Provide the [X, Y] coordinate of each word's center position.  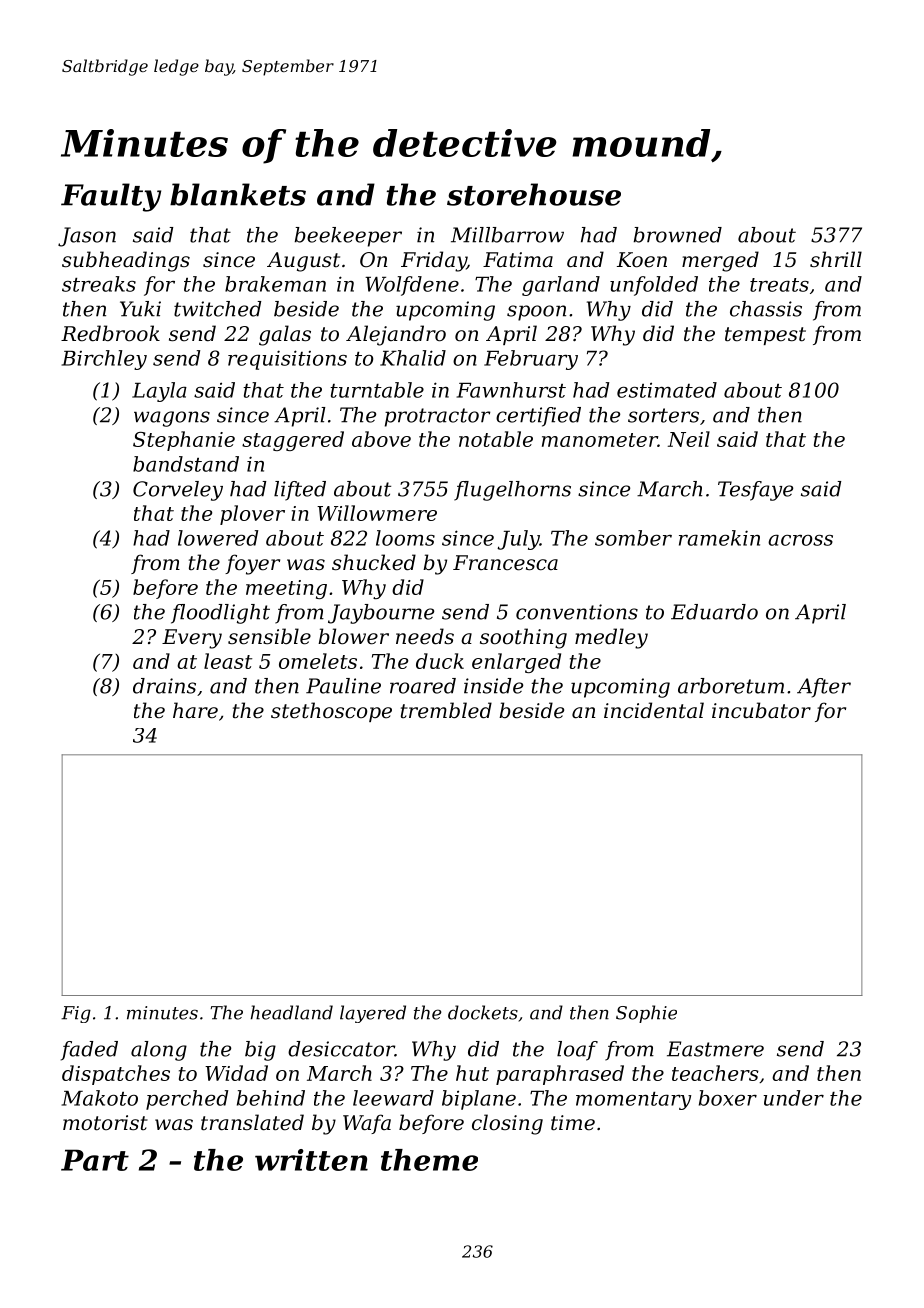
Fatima [518, 259]
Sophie [646, 1014]
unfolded [654, 286]
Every [192, 639]
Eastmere [715, 1049]
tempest [765, 336]
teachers [715, 1073]
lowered [218, 538]
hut [472, 1073]
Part [95, 1160]
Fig [76, 1014]
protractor [437, 417]
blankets [238, 194]
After [824, 688]
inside [493, 686]
